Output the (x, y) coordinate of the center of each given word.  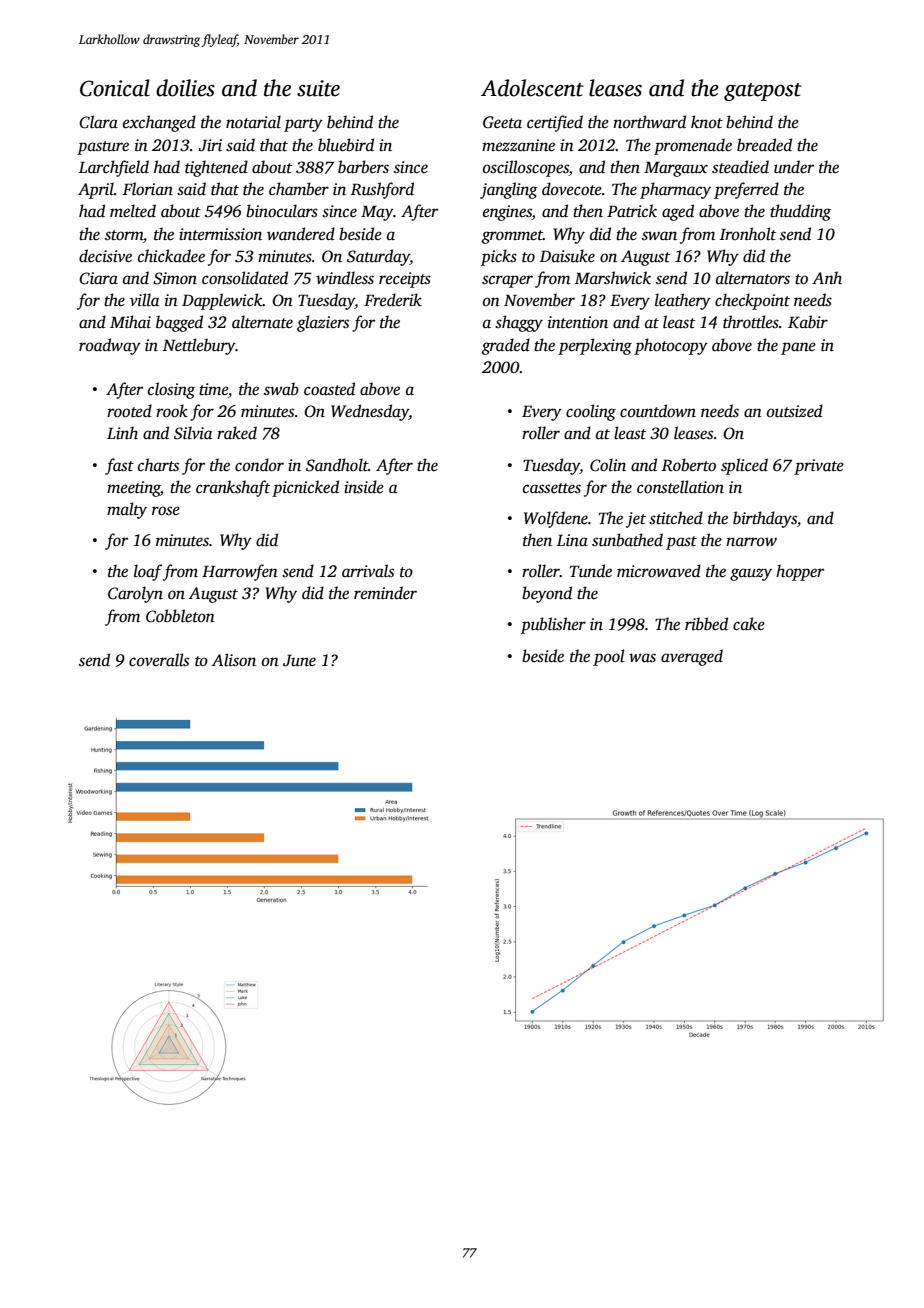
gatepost (763, 92)
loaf (148, 572)
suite (318, 88)
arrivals (368, 571)
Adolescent (532, 88)
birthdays (765, 519)
